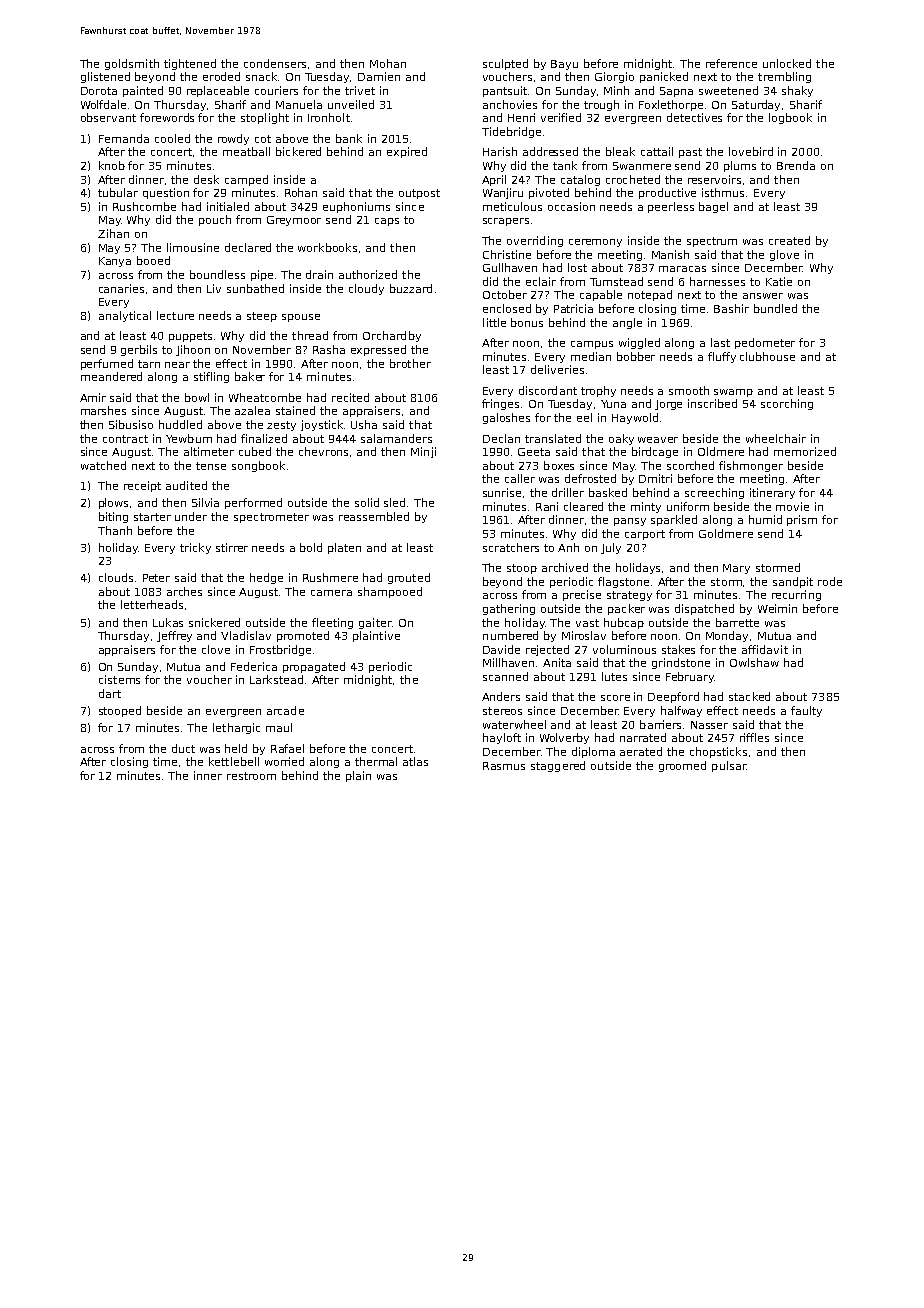 This screenshot has height=1308, width=924. Describe the element at coordinates (682, 766) in the screenshot. I see `groomed` at that location.
